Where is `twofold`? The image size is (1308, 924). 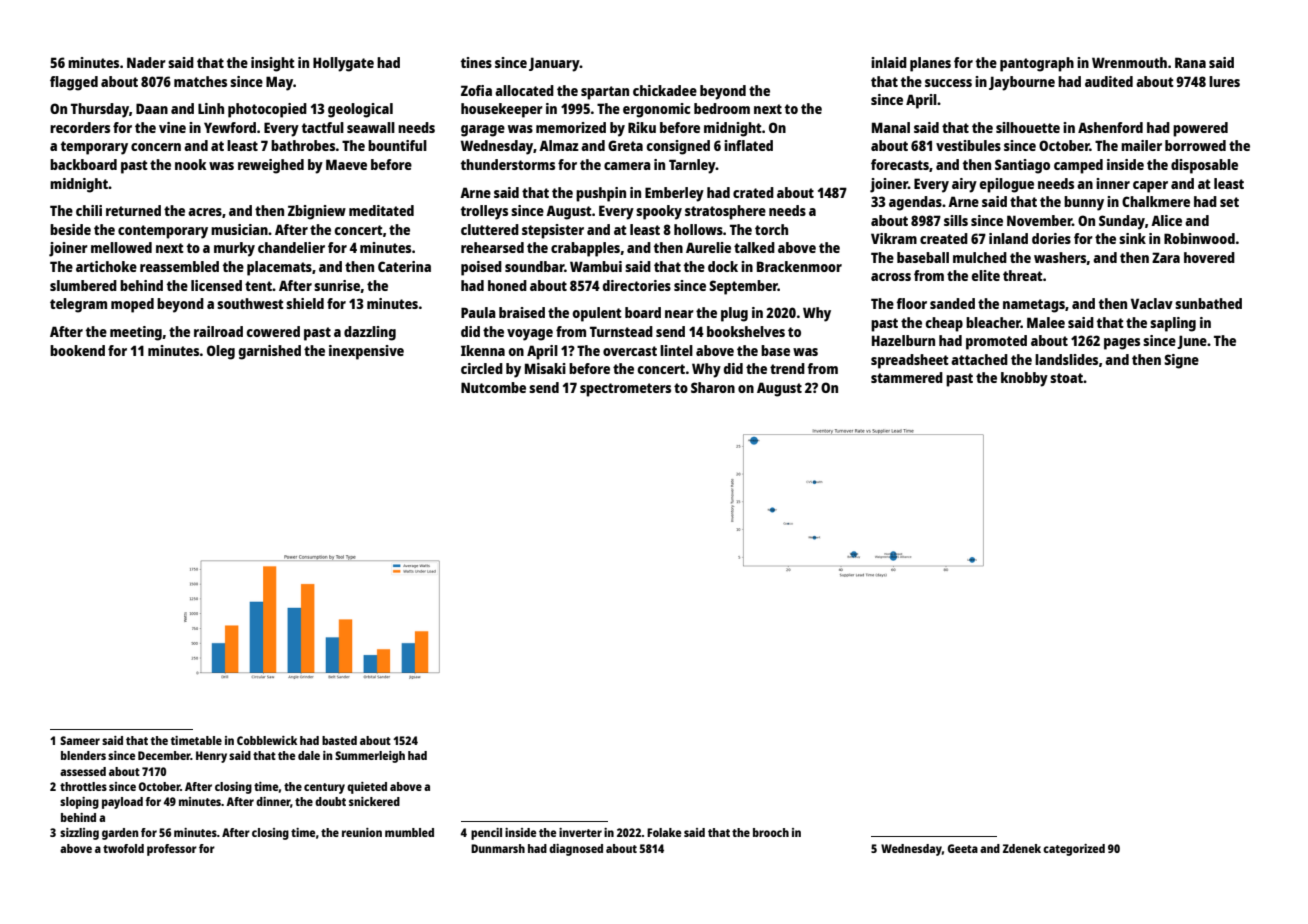
twofold is located at coordinates (123, 848).
